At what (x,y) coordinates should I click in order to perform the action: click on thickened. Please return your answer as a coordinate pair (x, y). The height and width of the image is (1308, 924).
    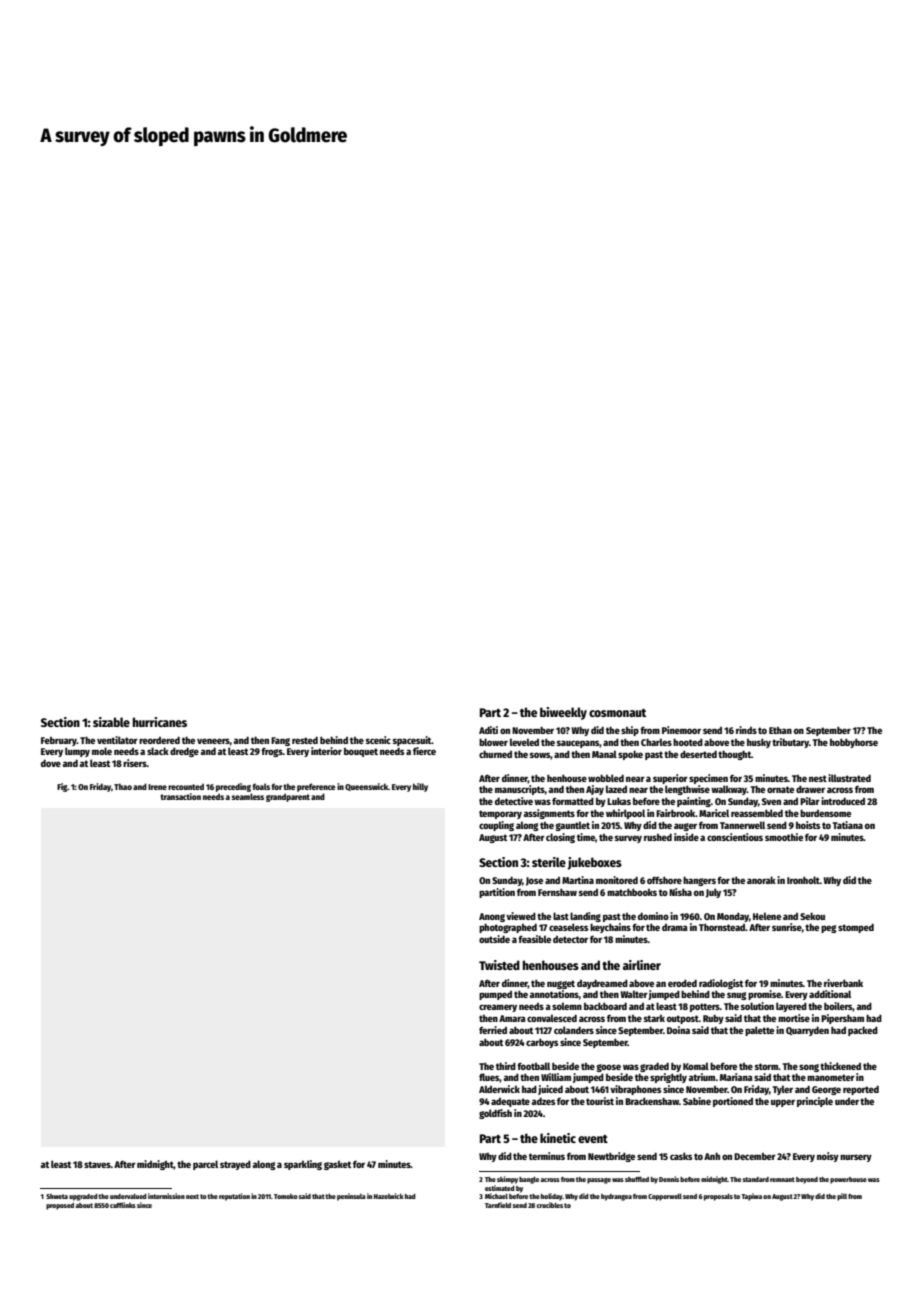
    Looking at the image, I should click on (840, 1066).
